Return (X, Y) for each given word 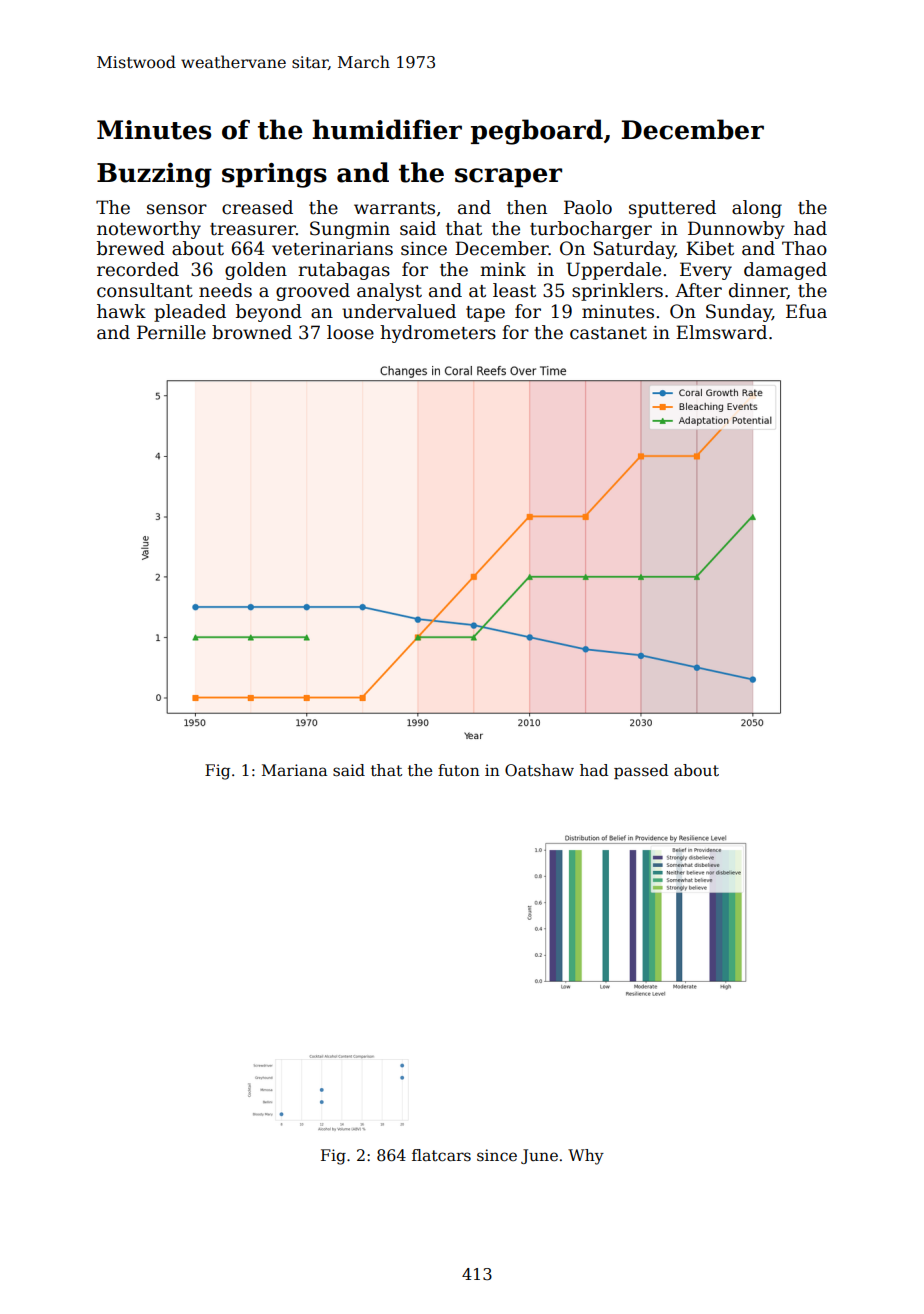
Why (586, 1157)
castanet (608, 333)
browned (252, 332)
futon (459, 770)
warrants (394, 208)
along (757, 209)
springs (274, 175)
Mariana (294, 770)
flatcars (441, 1155)
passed (641, 771)
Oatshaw (539, 770)
